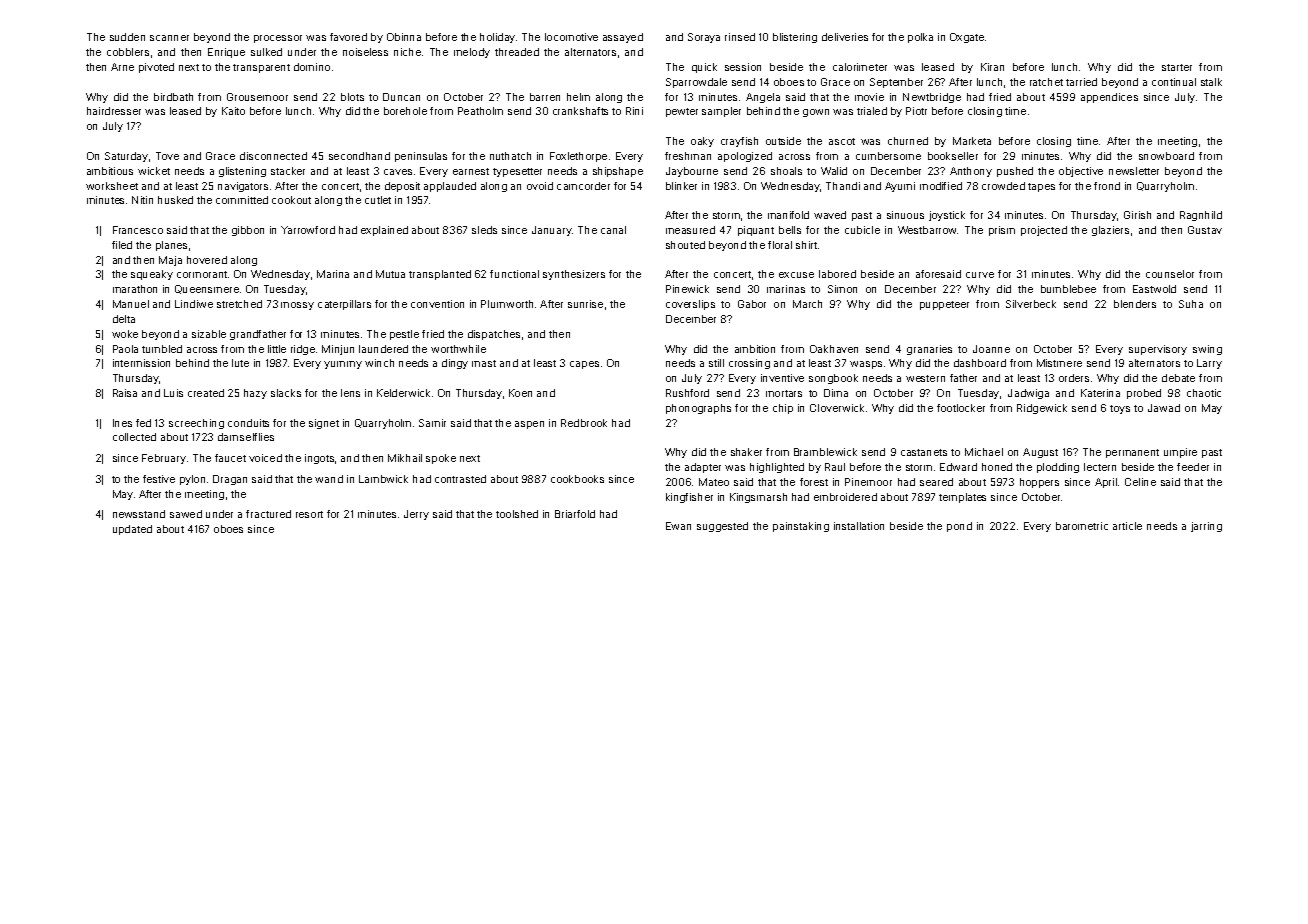 The height and width of the screenshot is (924, 1308). Describe the element at coordinates (740, 37) in the screenshot. I see `rinsed` at that location.
